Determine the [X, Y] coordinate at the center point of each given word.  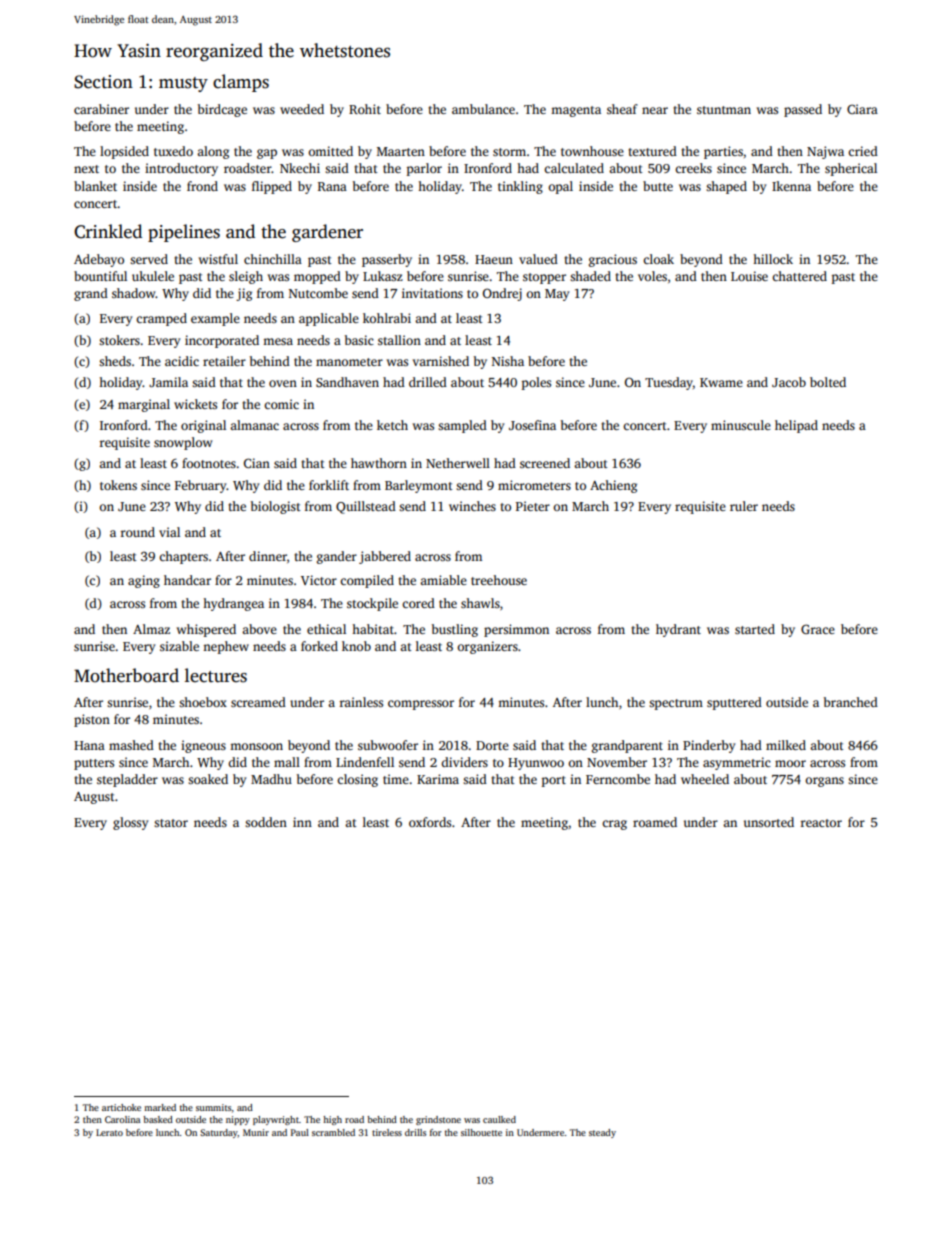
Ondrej [502, 294]
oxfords [430, 822]
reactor [821, 823]
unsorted [769, 822]
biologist [276, 507]
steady [602, 1133]
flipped [272, 187]
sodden [266, 822]
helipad [796, 426]
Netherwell [458, 463]
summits [213, 1107]
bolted [828, 382]
